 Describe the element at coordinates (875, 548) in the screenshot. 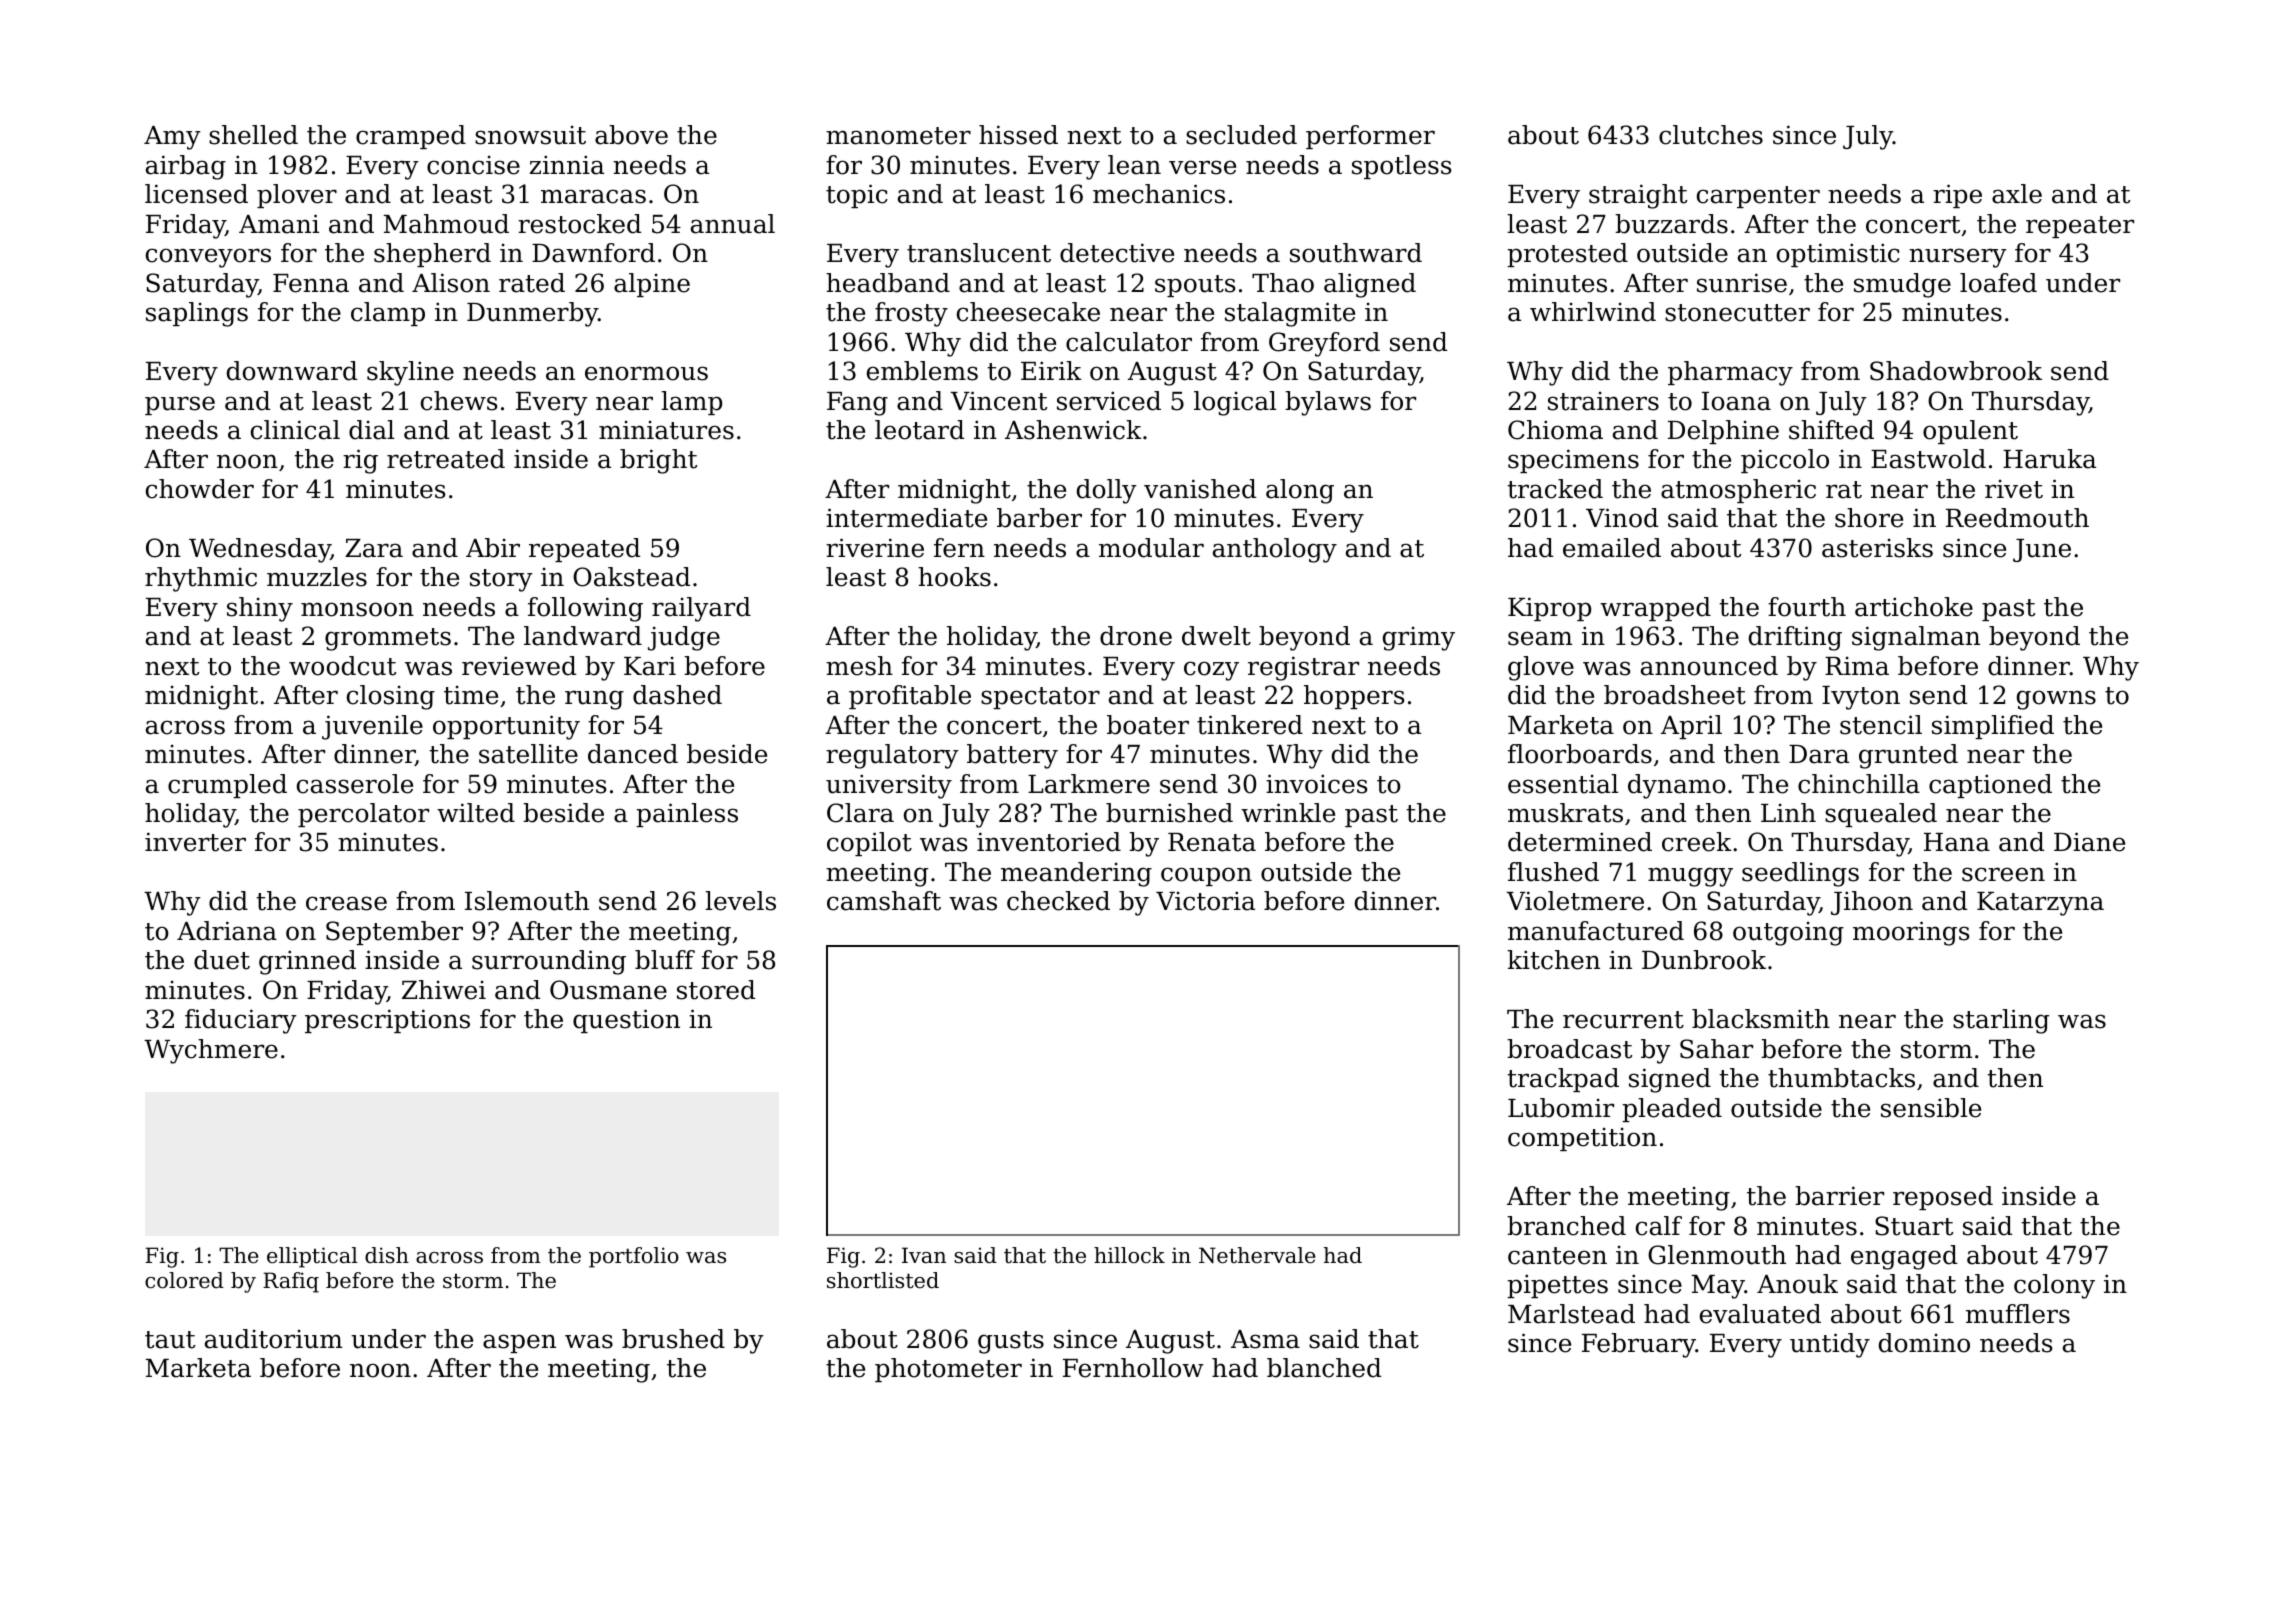

I see `riverine` at that location.
